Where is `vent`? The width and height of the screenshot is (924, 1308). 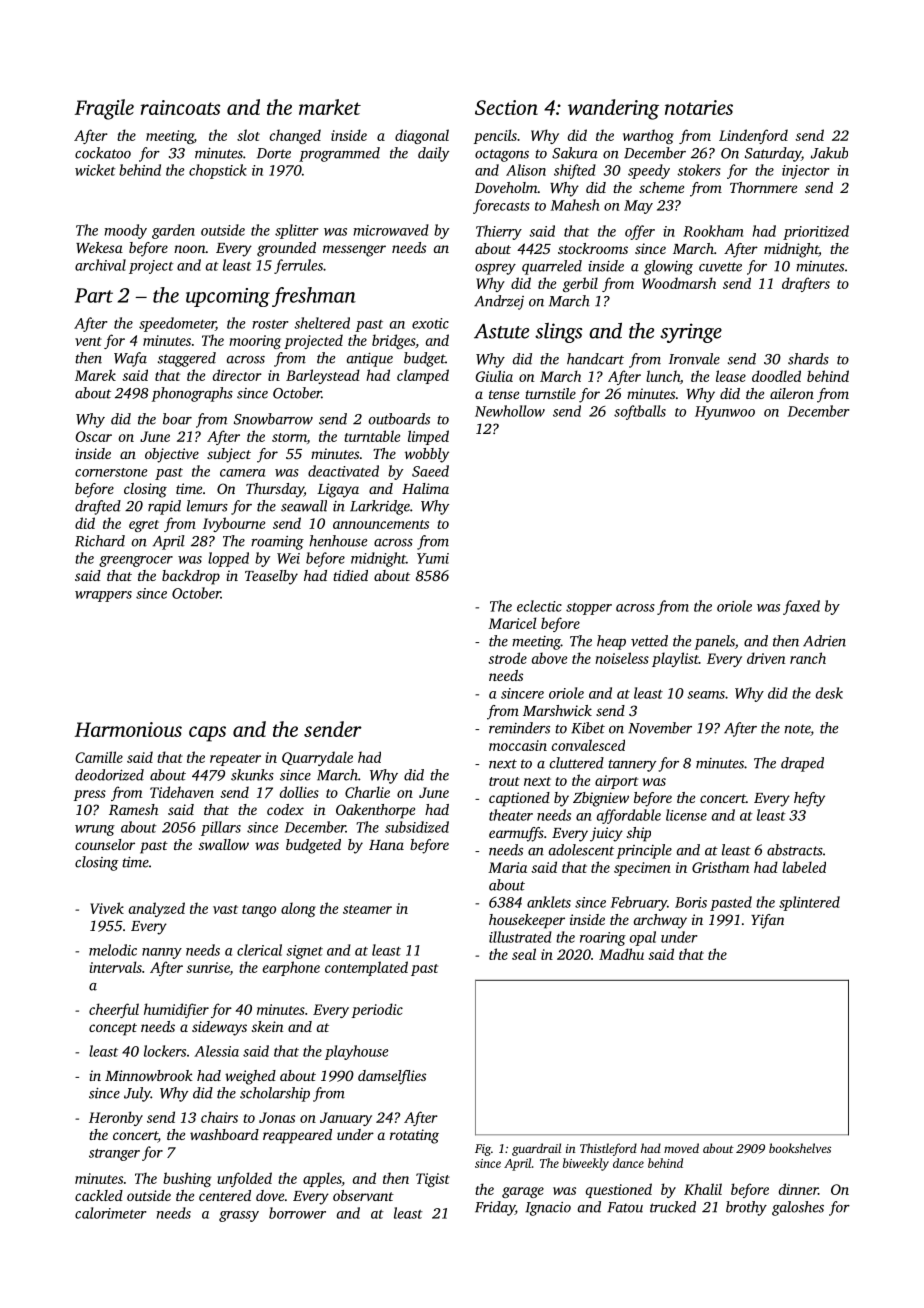
vent is located at coordinates (88, 341).
